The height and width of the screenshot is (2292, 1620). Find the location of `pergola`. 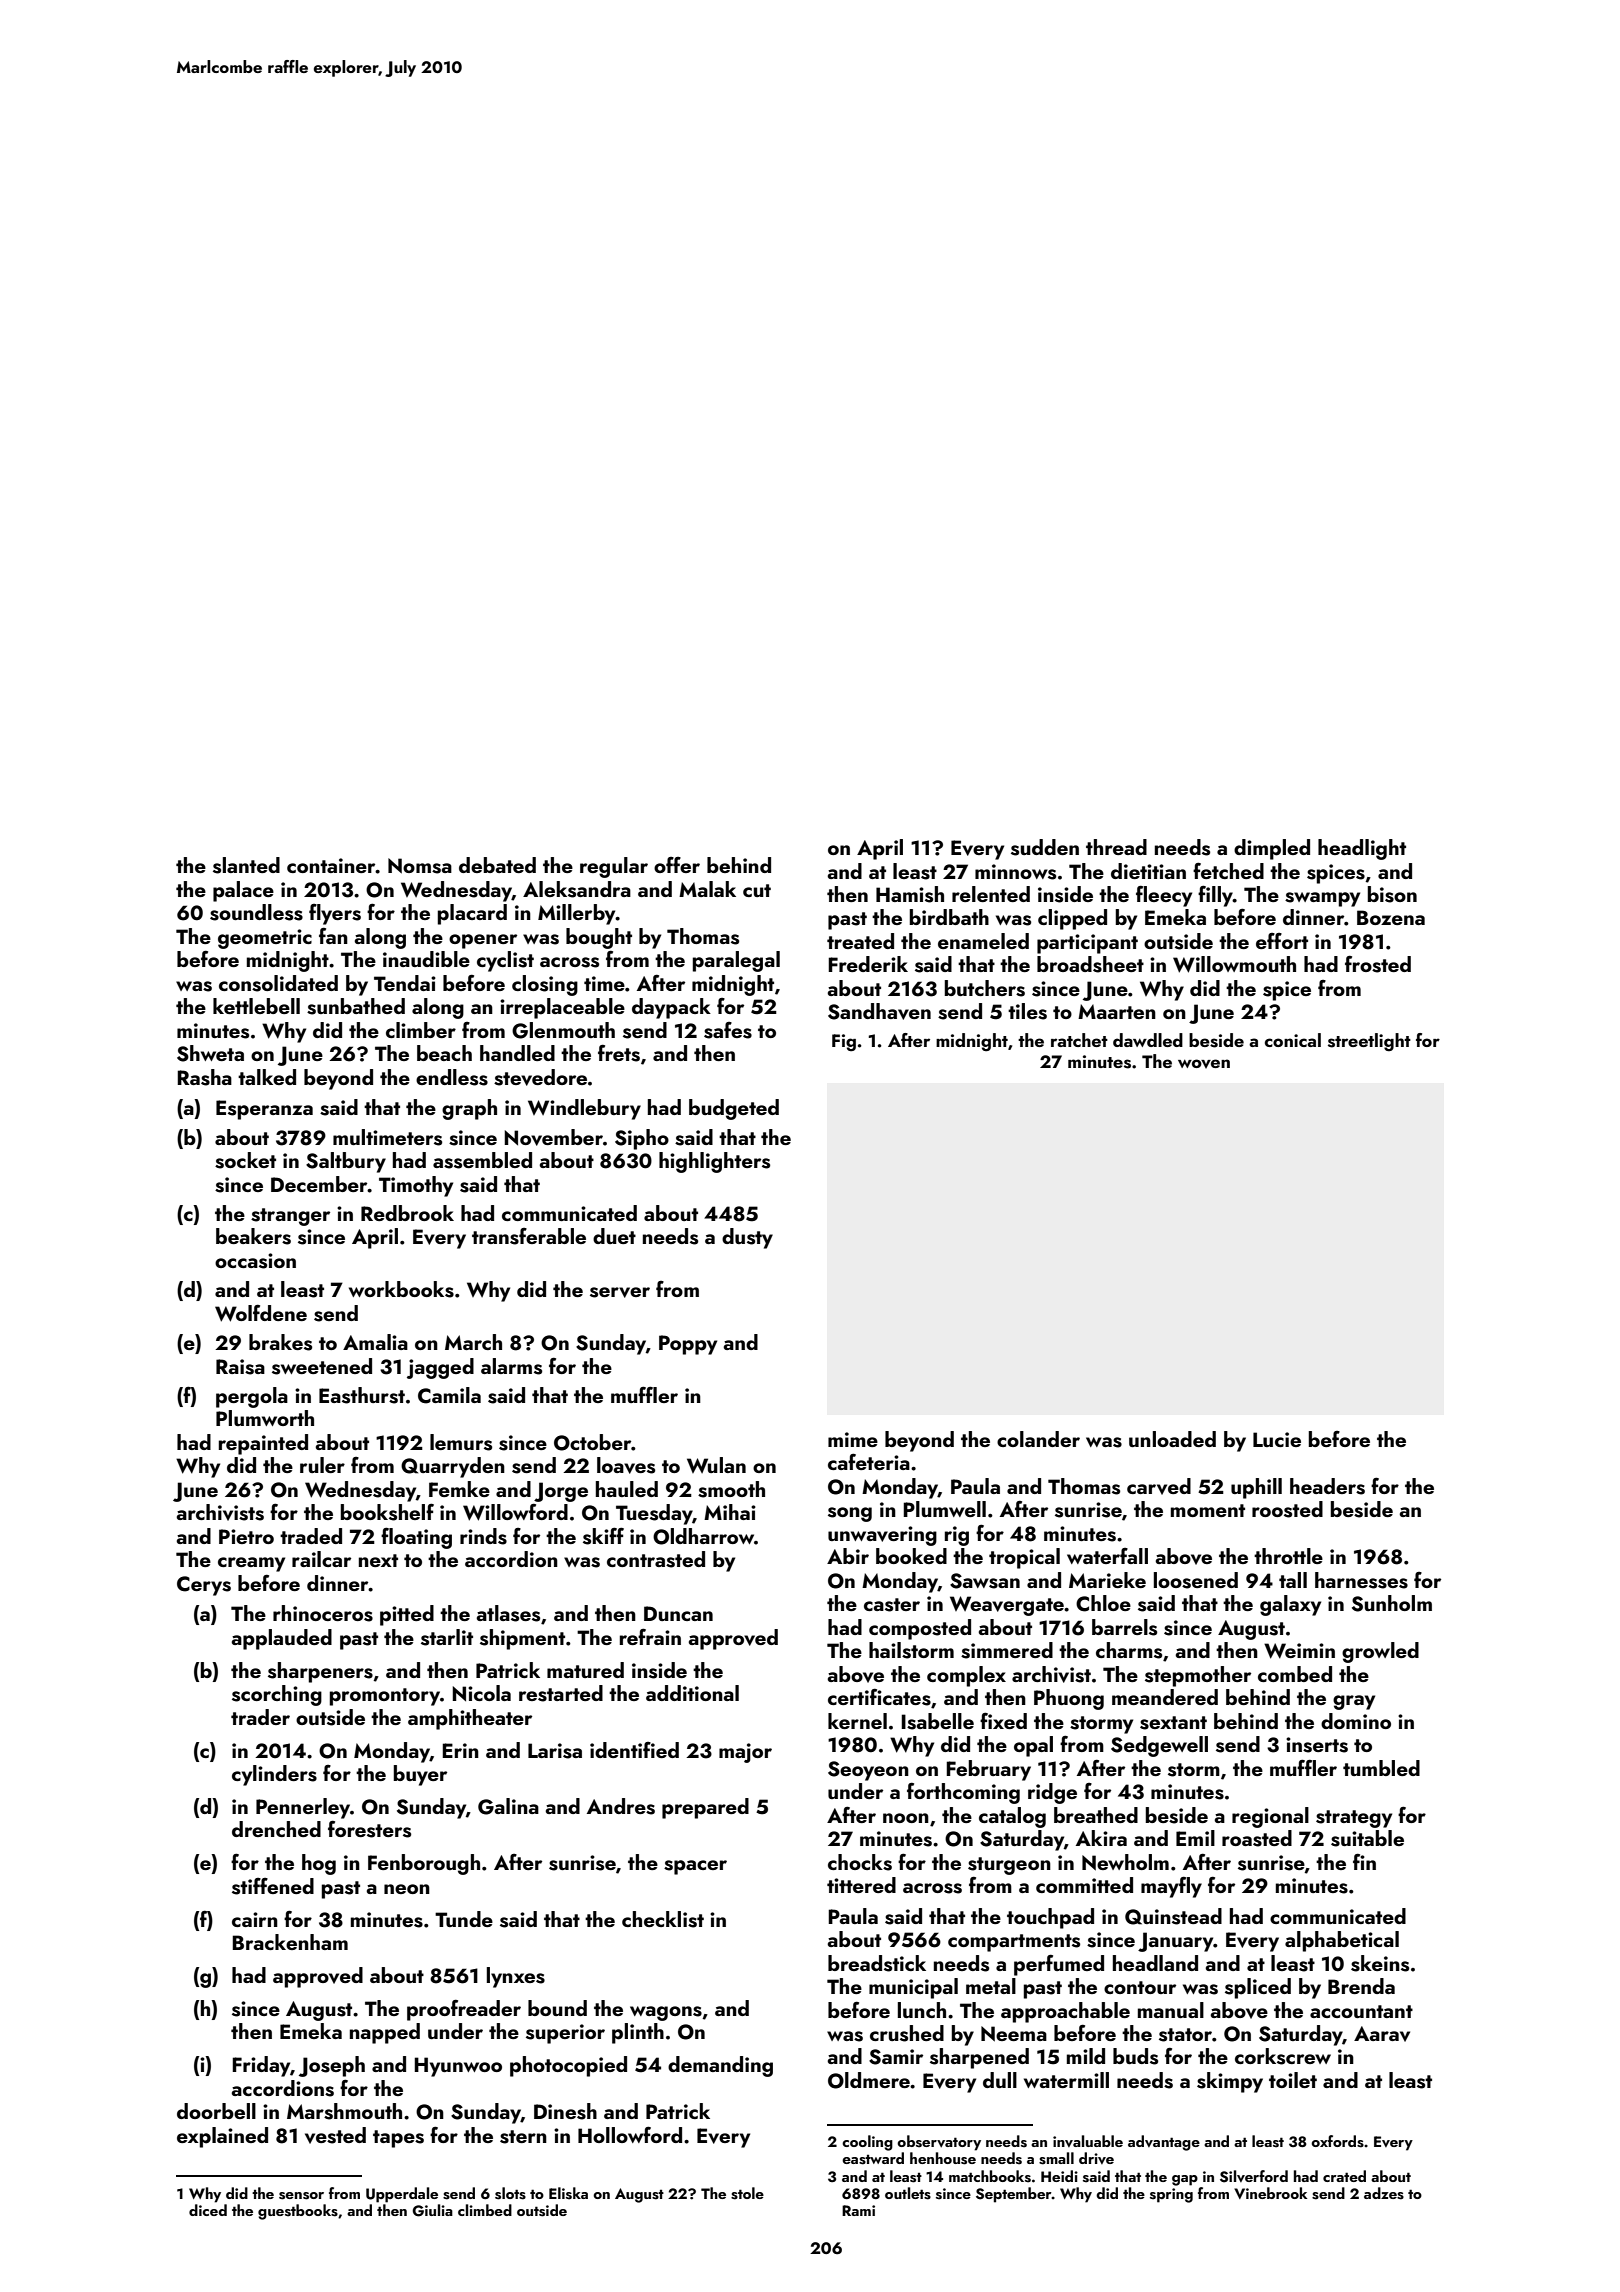

pergola is located at coordinates (252, 1397).
